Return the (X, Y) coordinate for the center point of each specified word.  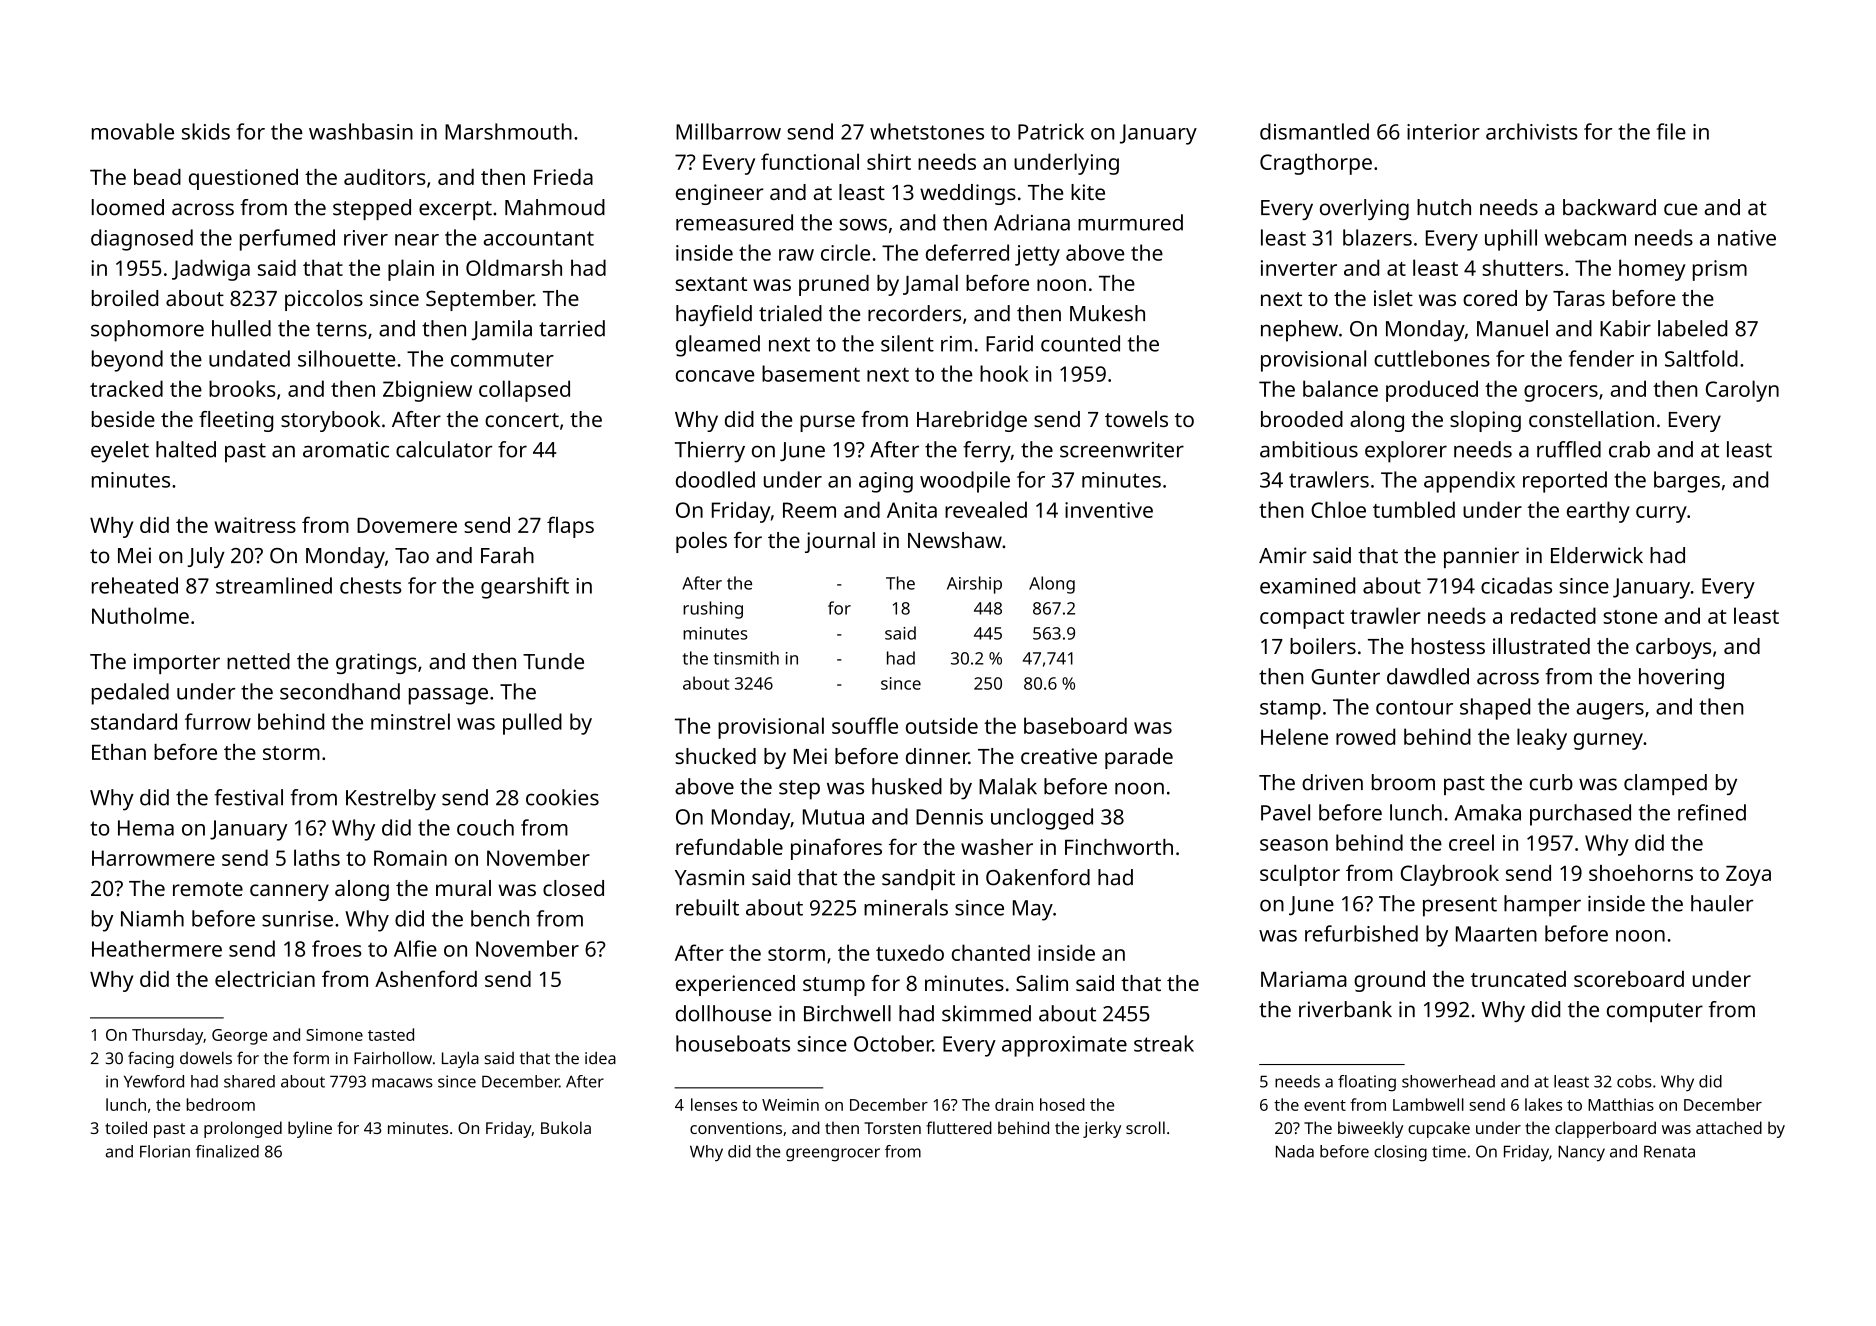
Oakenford (1038, 877)
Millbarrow (728, 131)
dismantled (1314, 131)
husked (907, 786)
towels (1136, 419)
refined (1712, 812)
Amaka (1487, 812)
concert (522, 420)
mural (463, 888)
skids (206, 131)
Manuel (1512, 328)
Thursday (167, 1036)
